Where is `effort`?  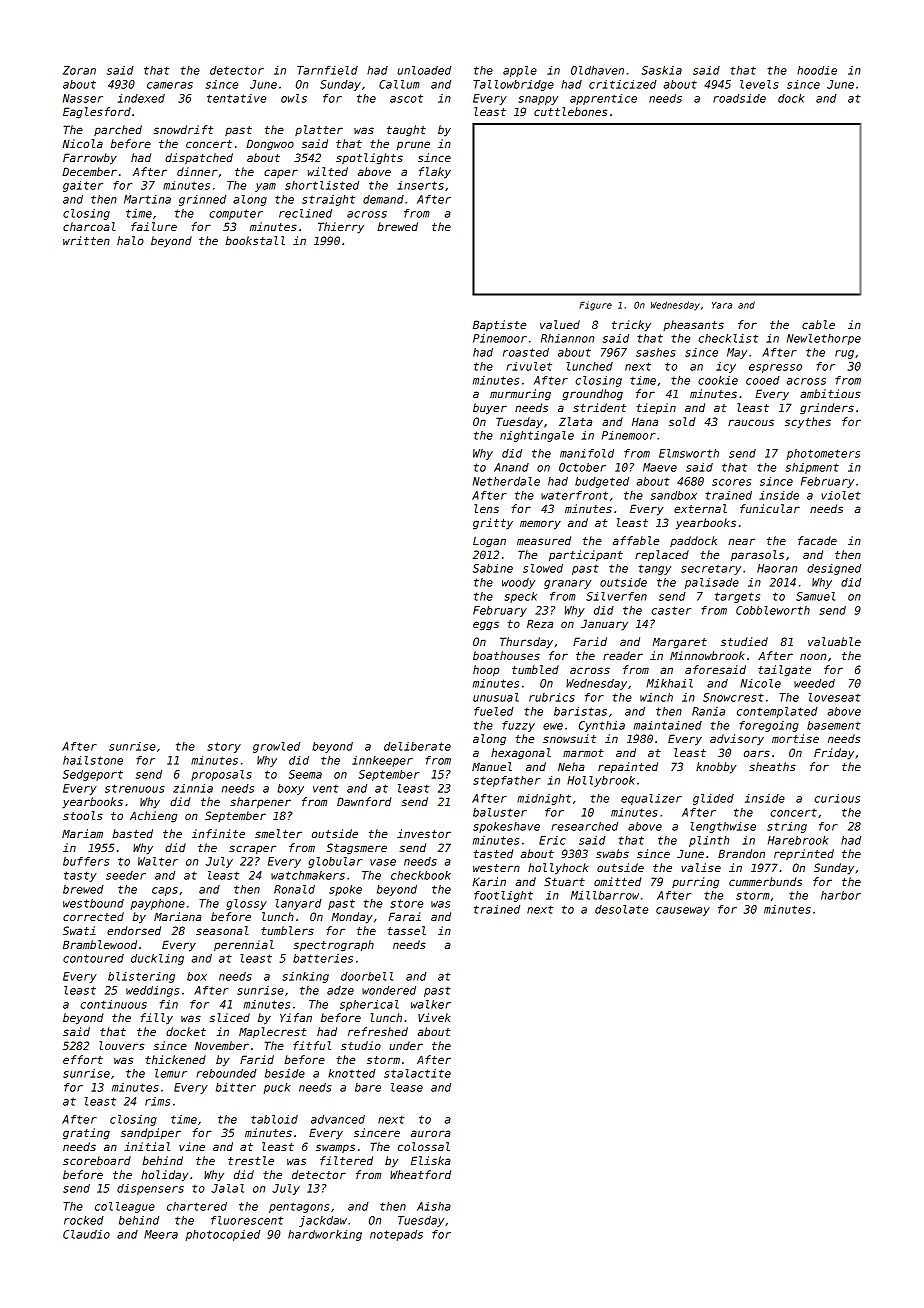
effort is located at coordinates (83, 1059).
